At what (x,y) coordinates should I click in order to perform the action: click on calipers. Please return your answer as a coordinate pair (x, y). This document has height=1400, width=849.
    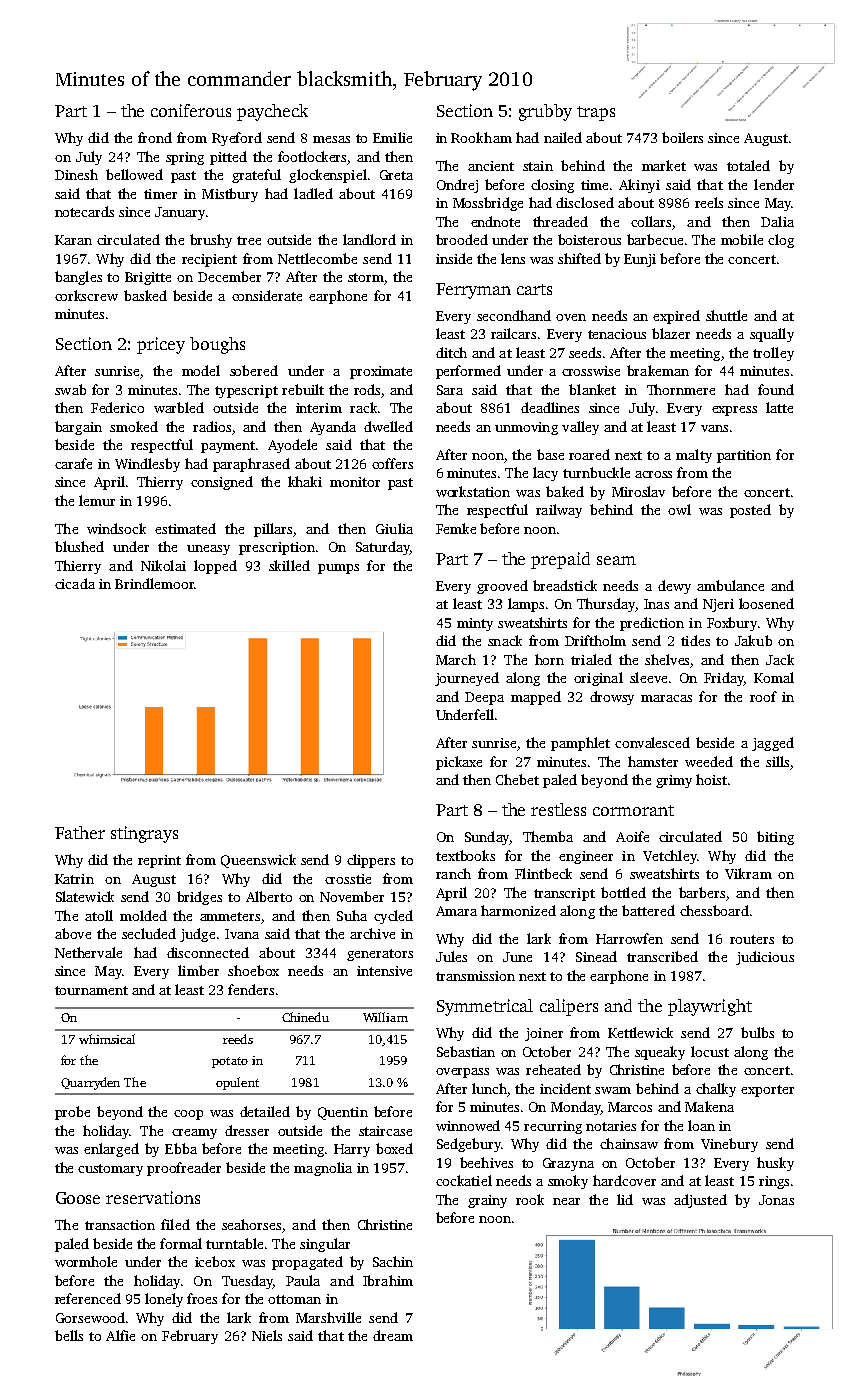
    Looking at the image, I should click on (569, 1007).
